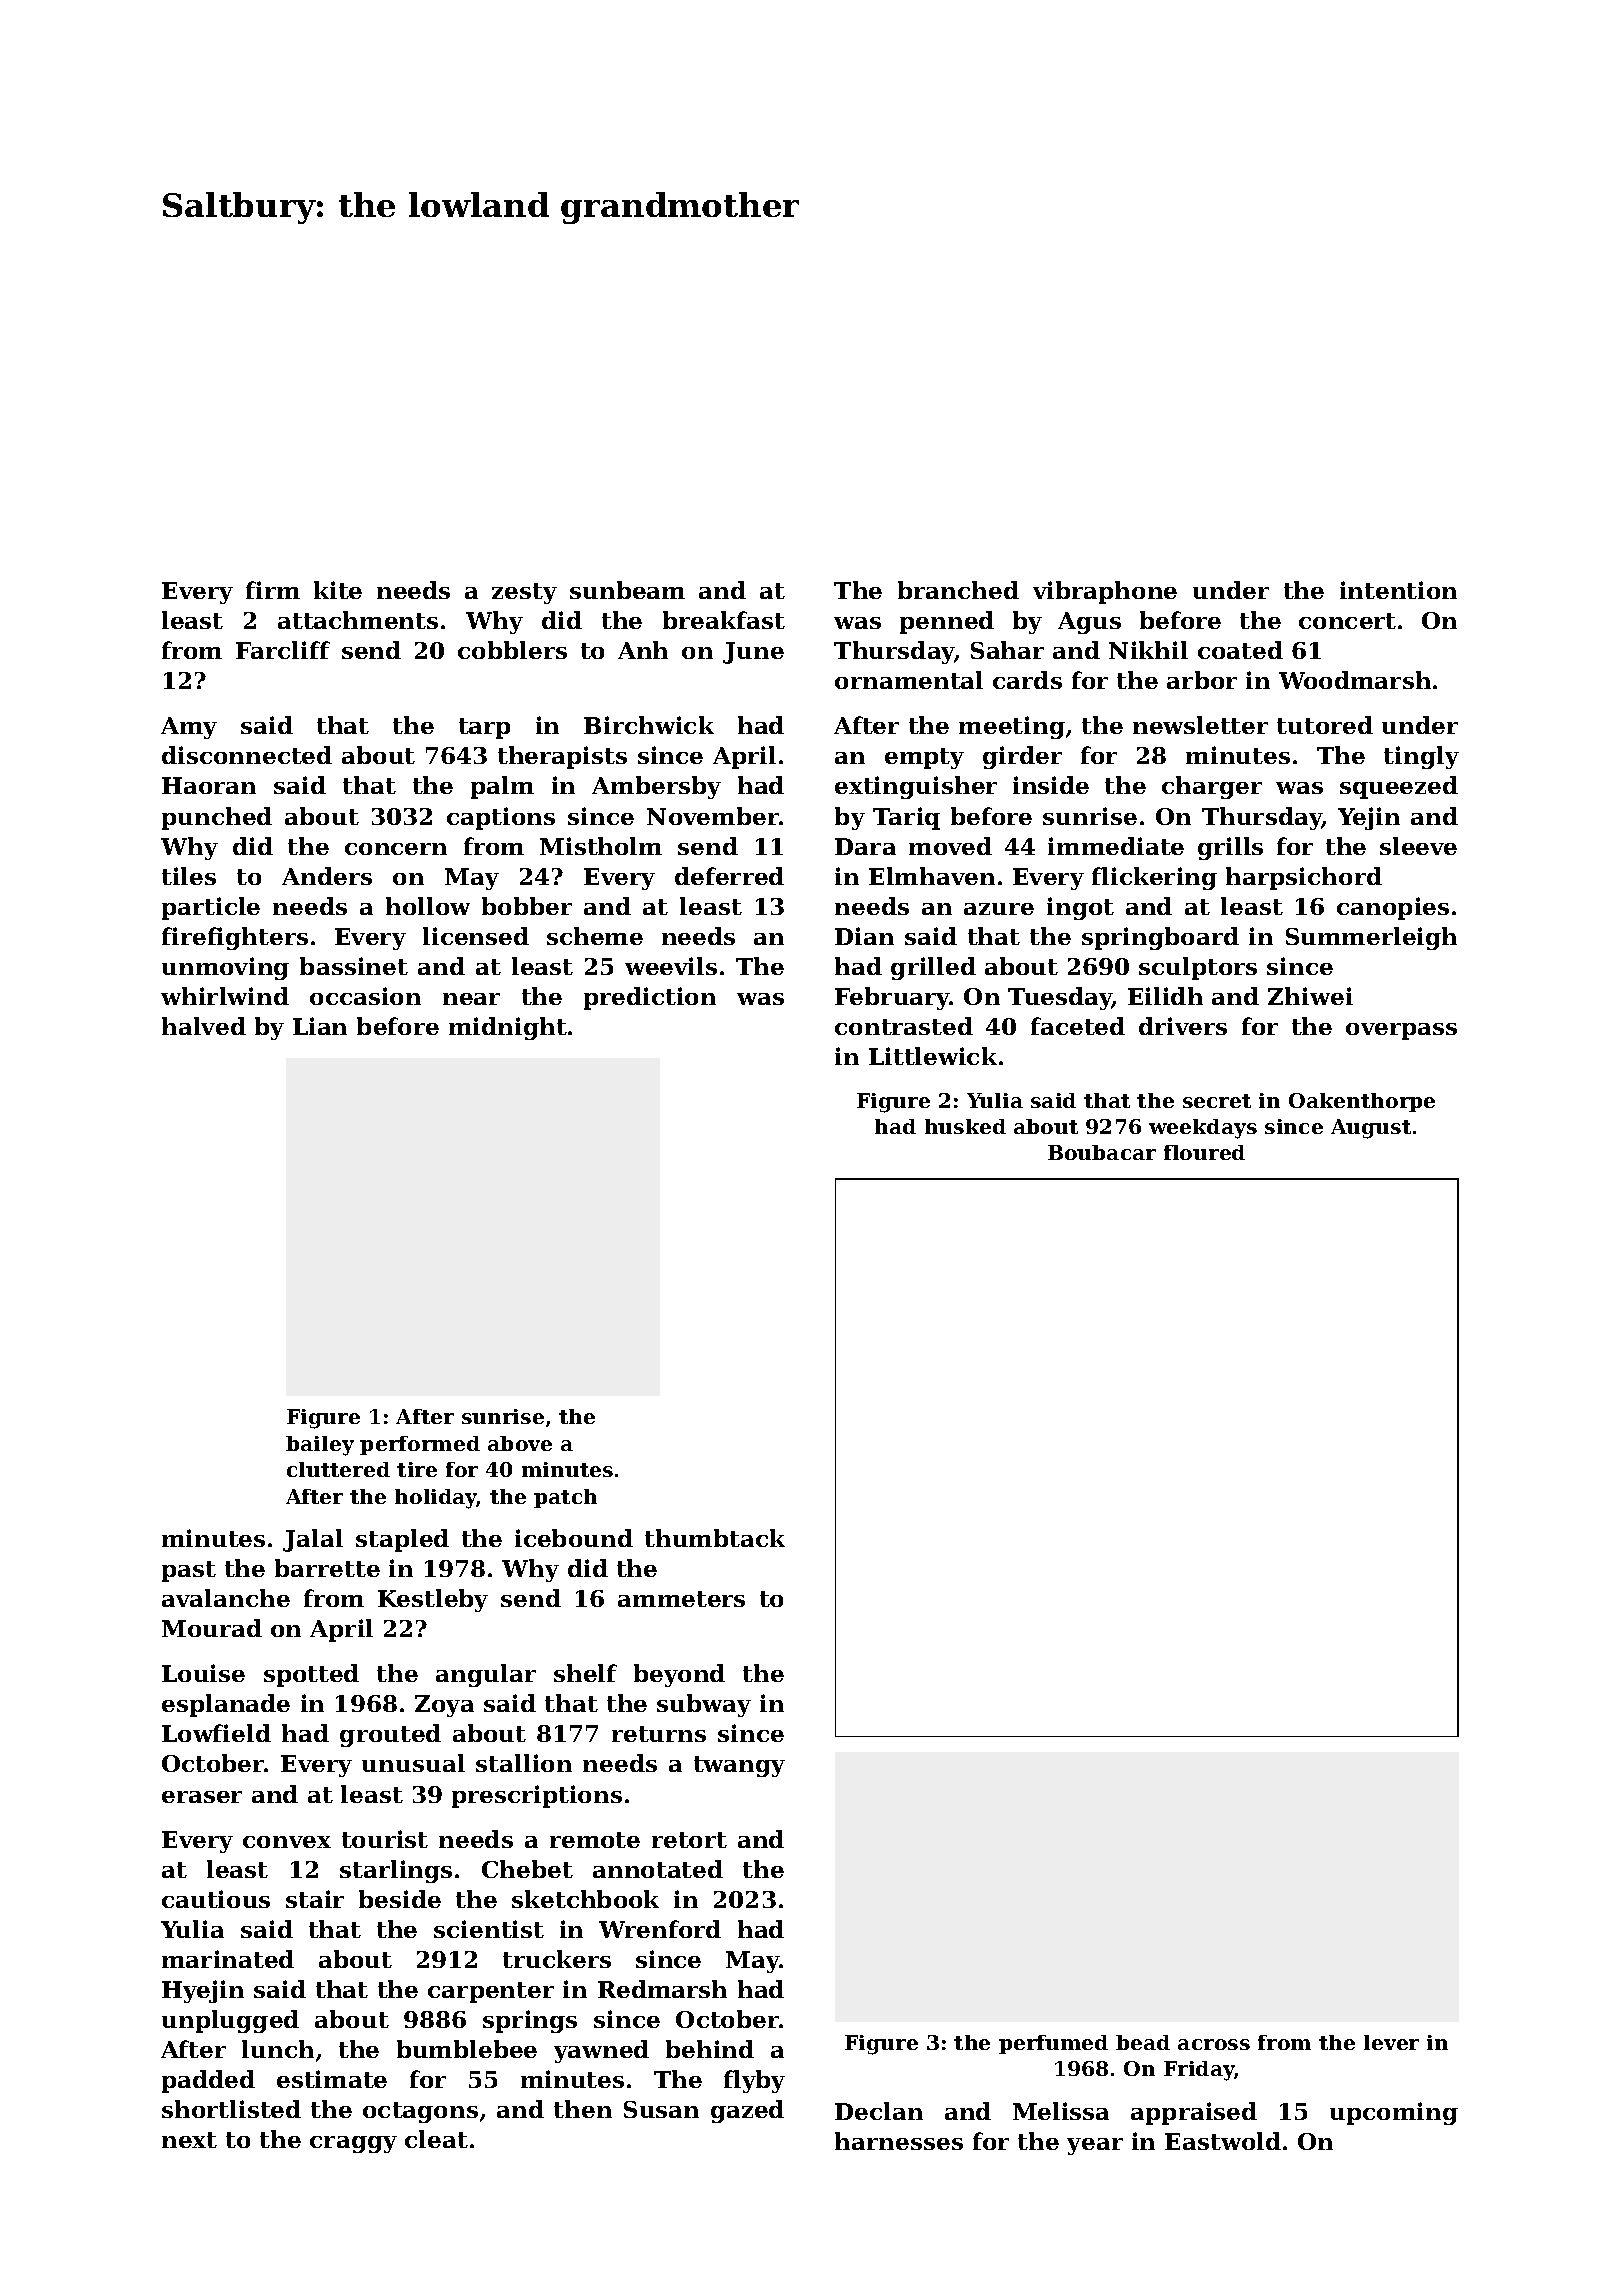 The width and height of the page is (1620, 2292). Describe the element at coordinates (681, 1599) in the page. I see `ammeters` at that location.
